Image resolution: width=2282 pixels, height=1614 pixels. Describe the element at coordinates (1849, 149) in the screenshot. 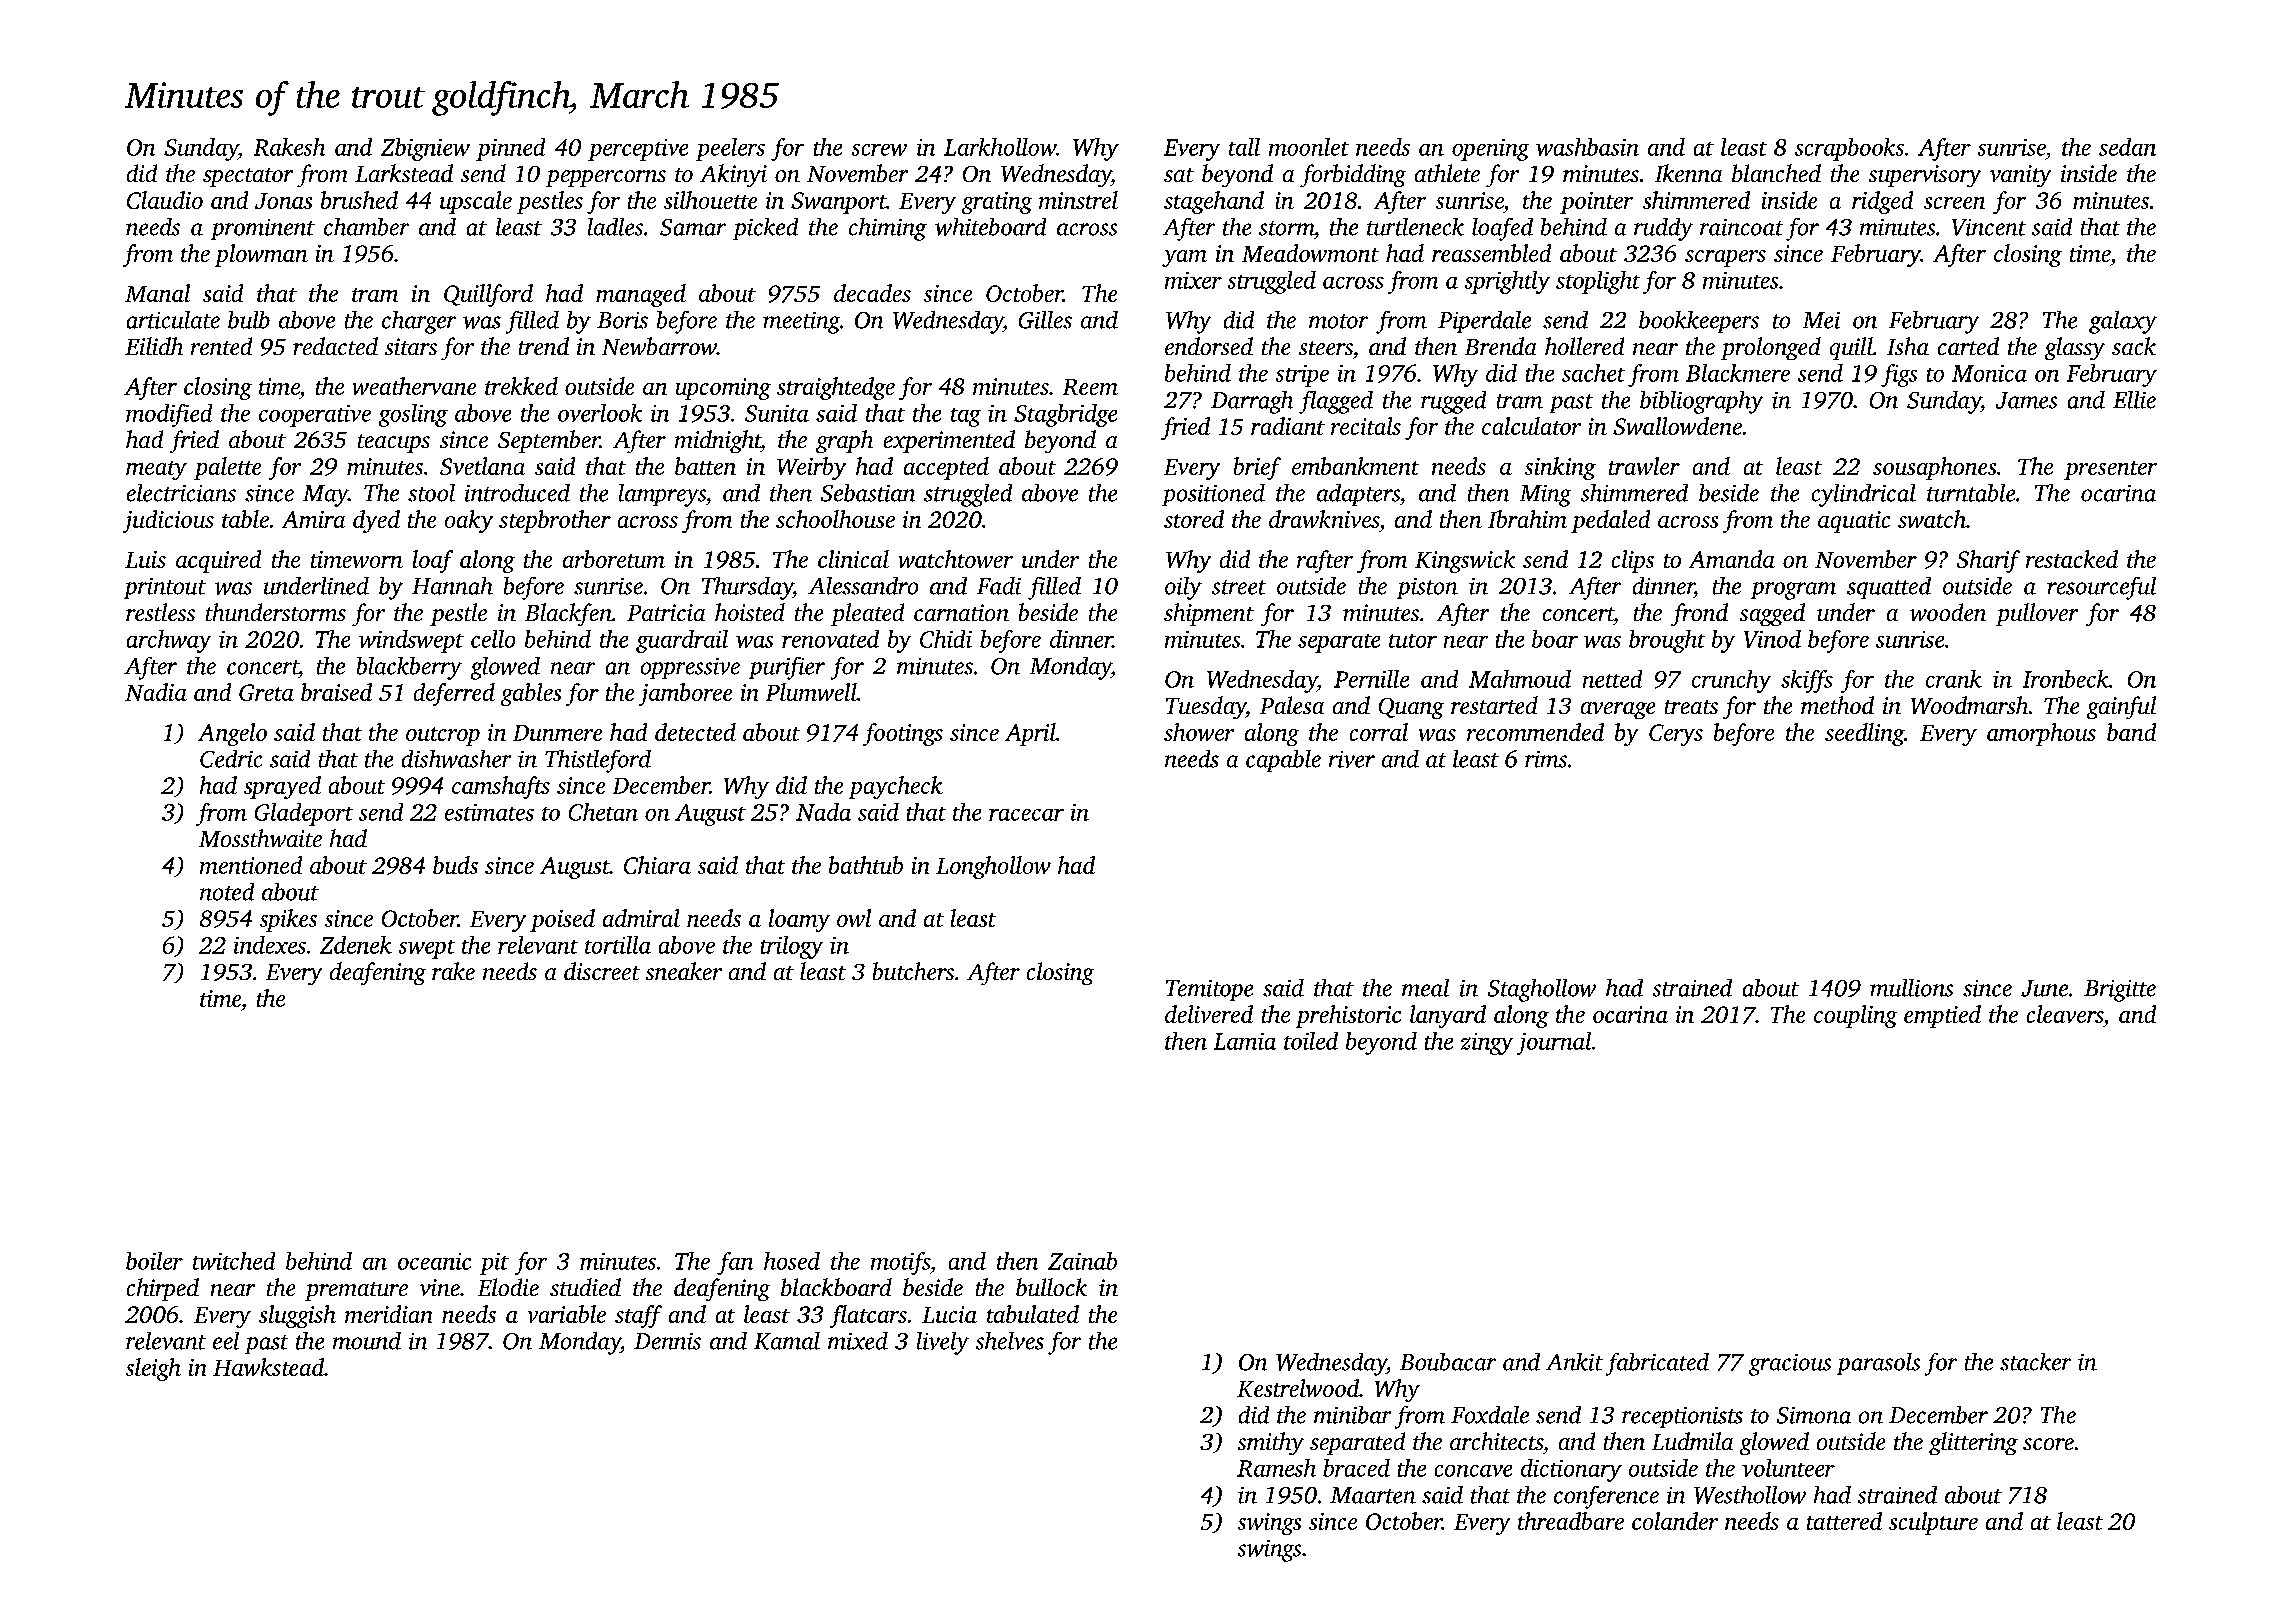

I see `scrapbooks` at that location.
